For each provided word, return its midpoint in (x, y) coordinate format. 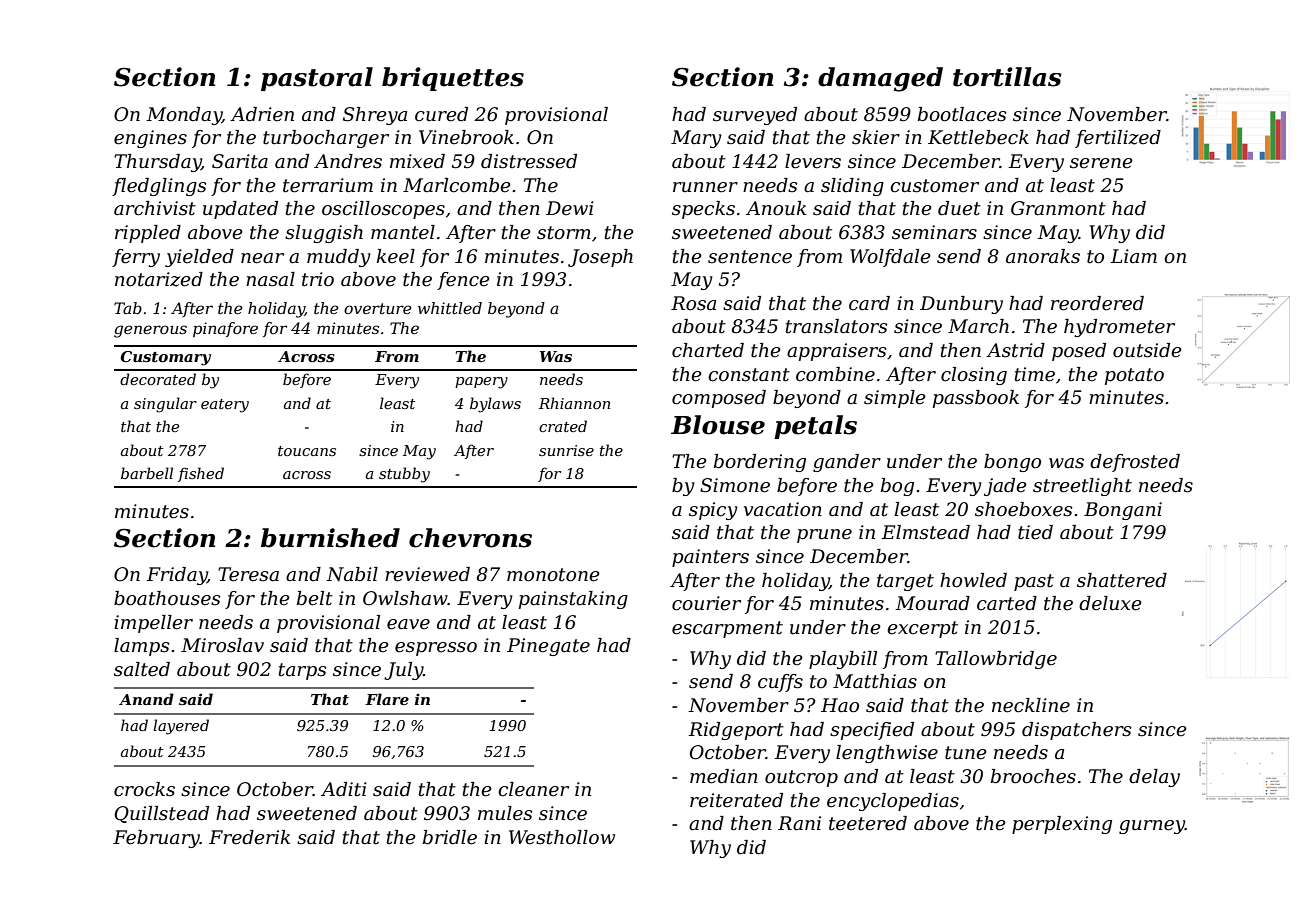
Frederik (249, 837)
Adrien (262, 114)
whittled (450, 308)
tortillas (1007, 77)
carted (1007, 603)
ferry (136, 258)
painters (710, 558)
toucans (307, 451)
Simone (735, 485)
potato (1134, 376)
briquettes (453, 79)
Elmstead (925, 532)
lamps (141, 647)
